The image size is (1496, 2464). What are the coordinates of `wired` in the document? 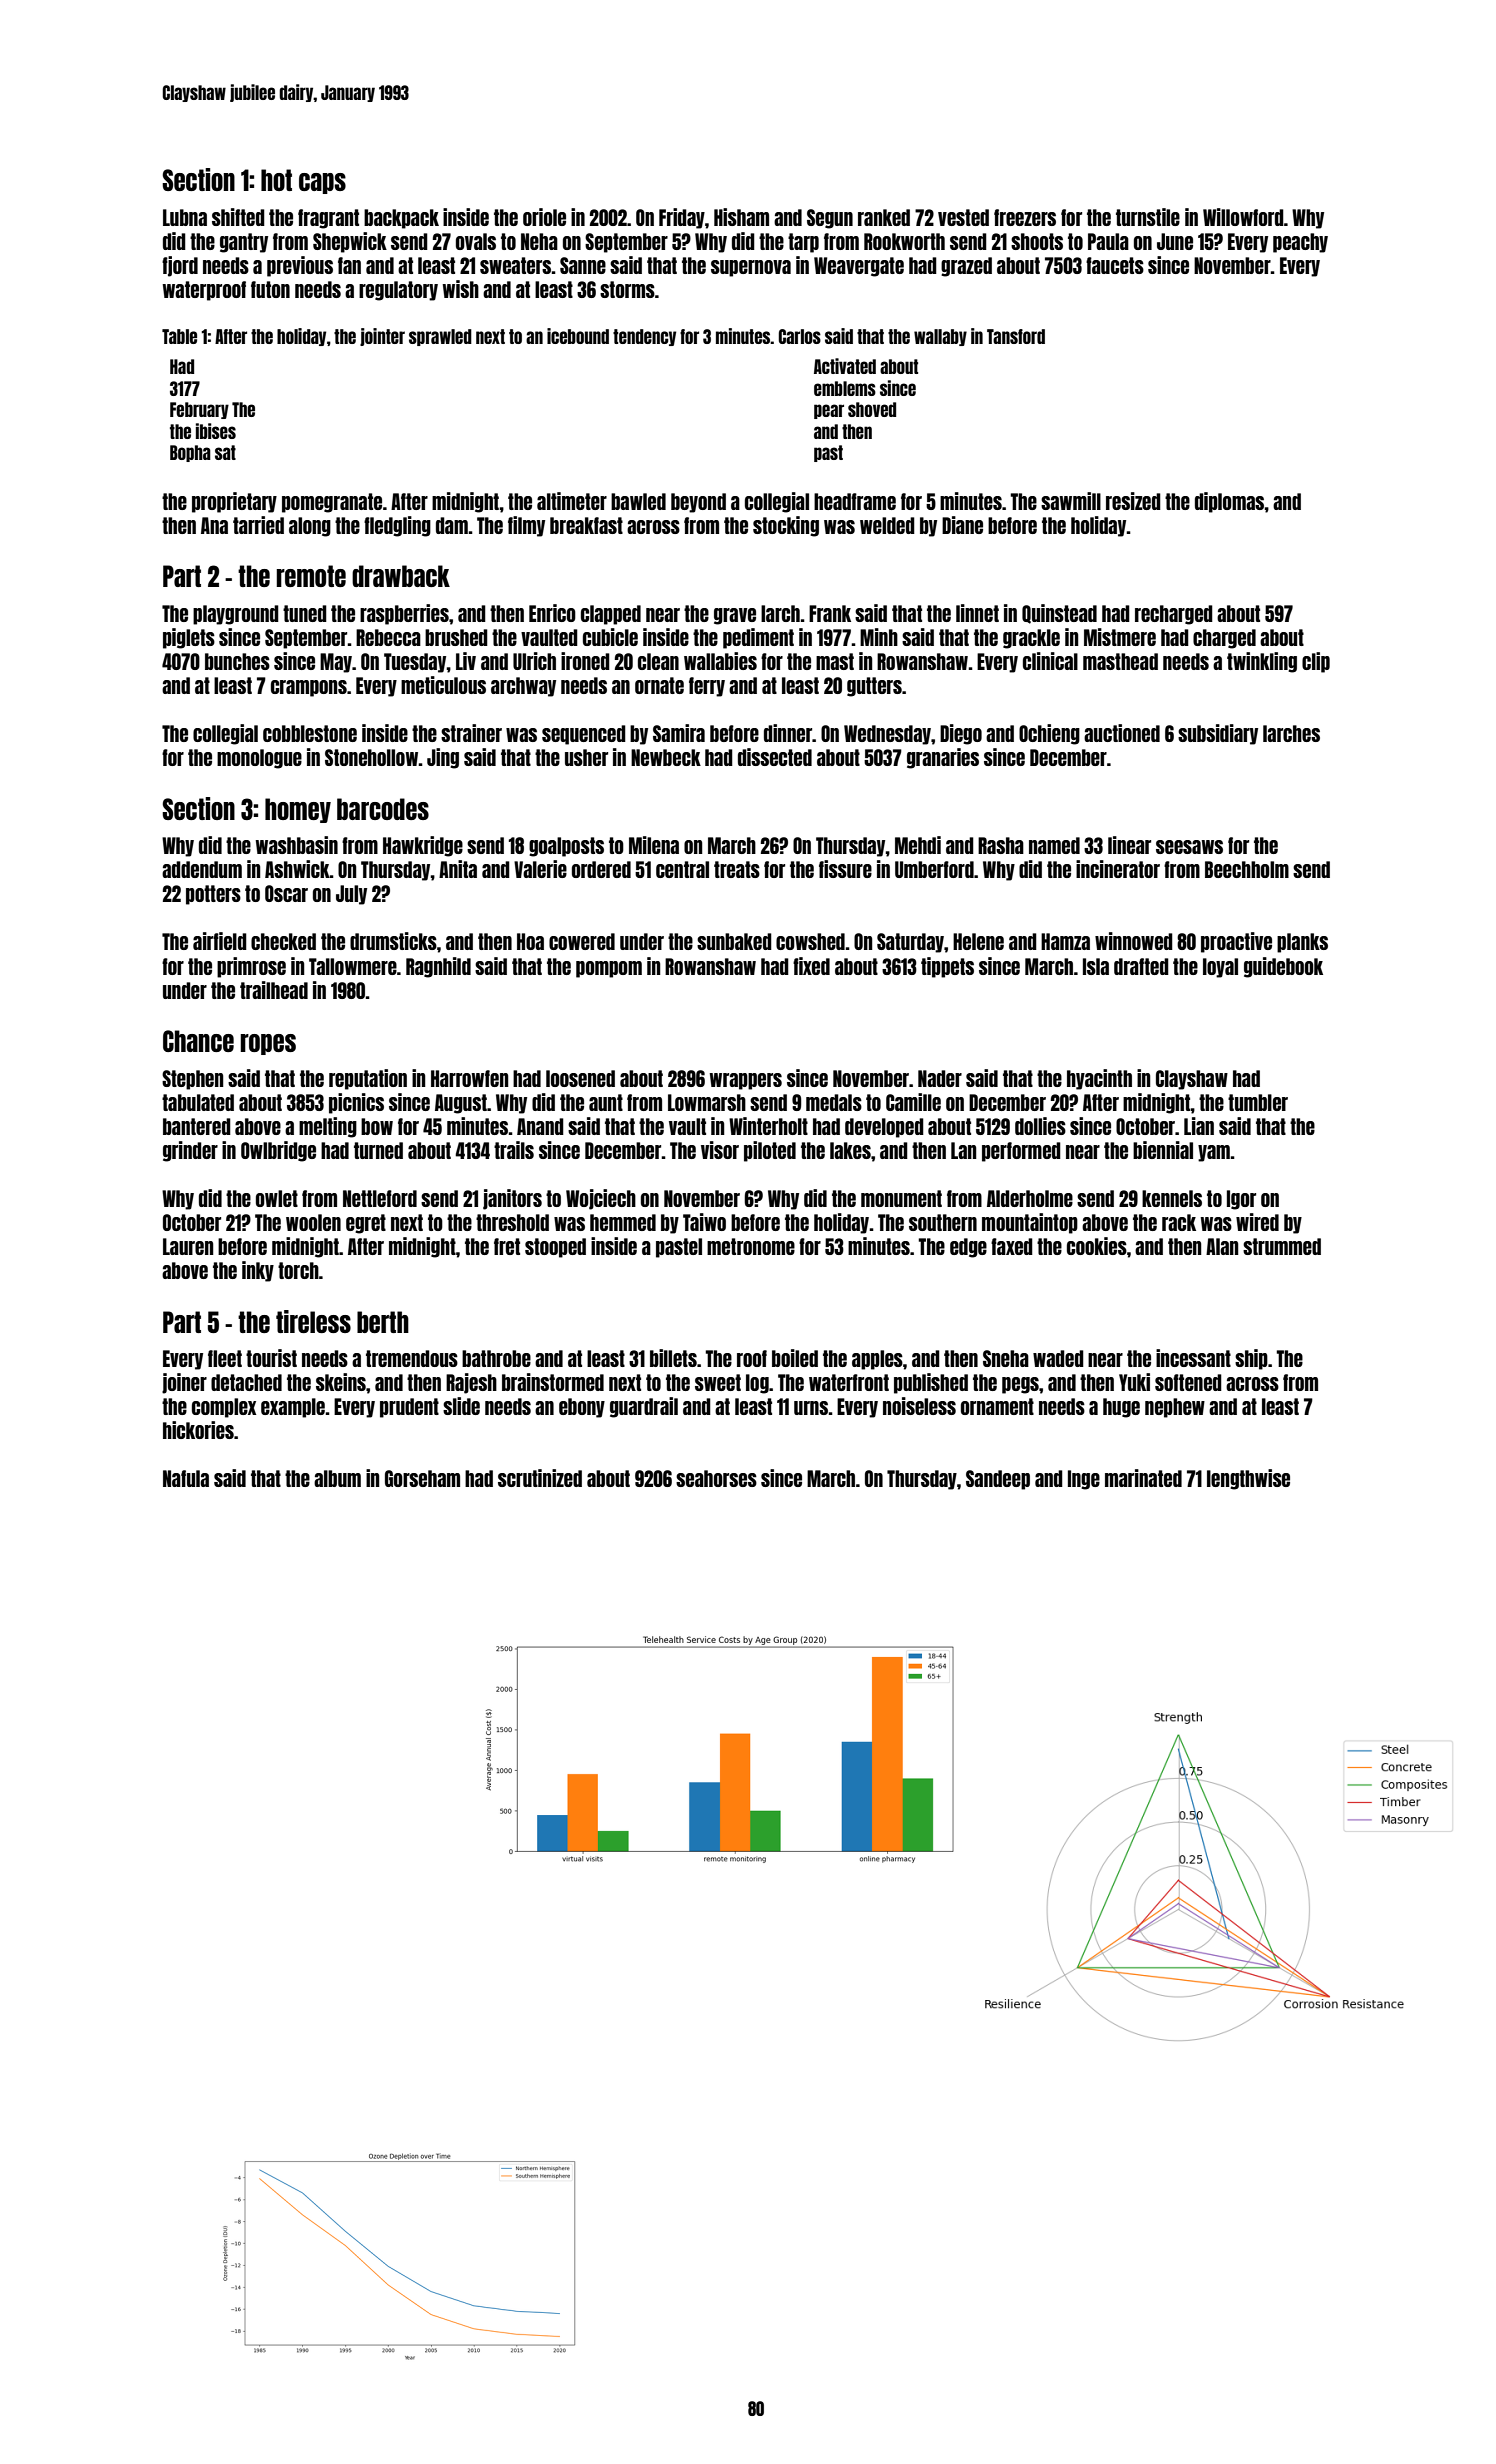 It's located at (1257, 1222).
